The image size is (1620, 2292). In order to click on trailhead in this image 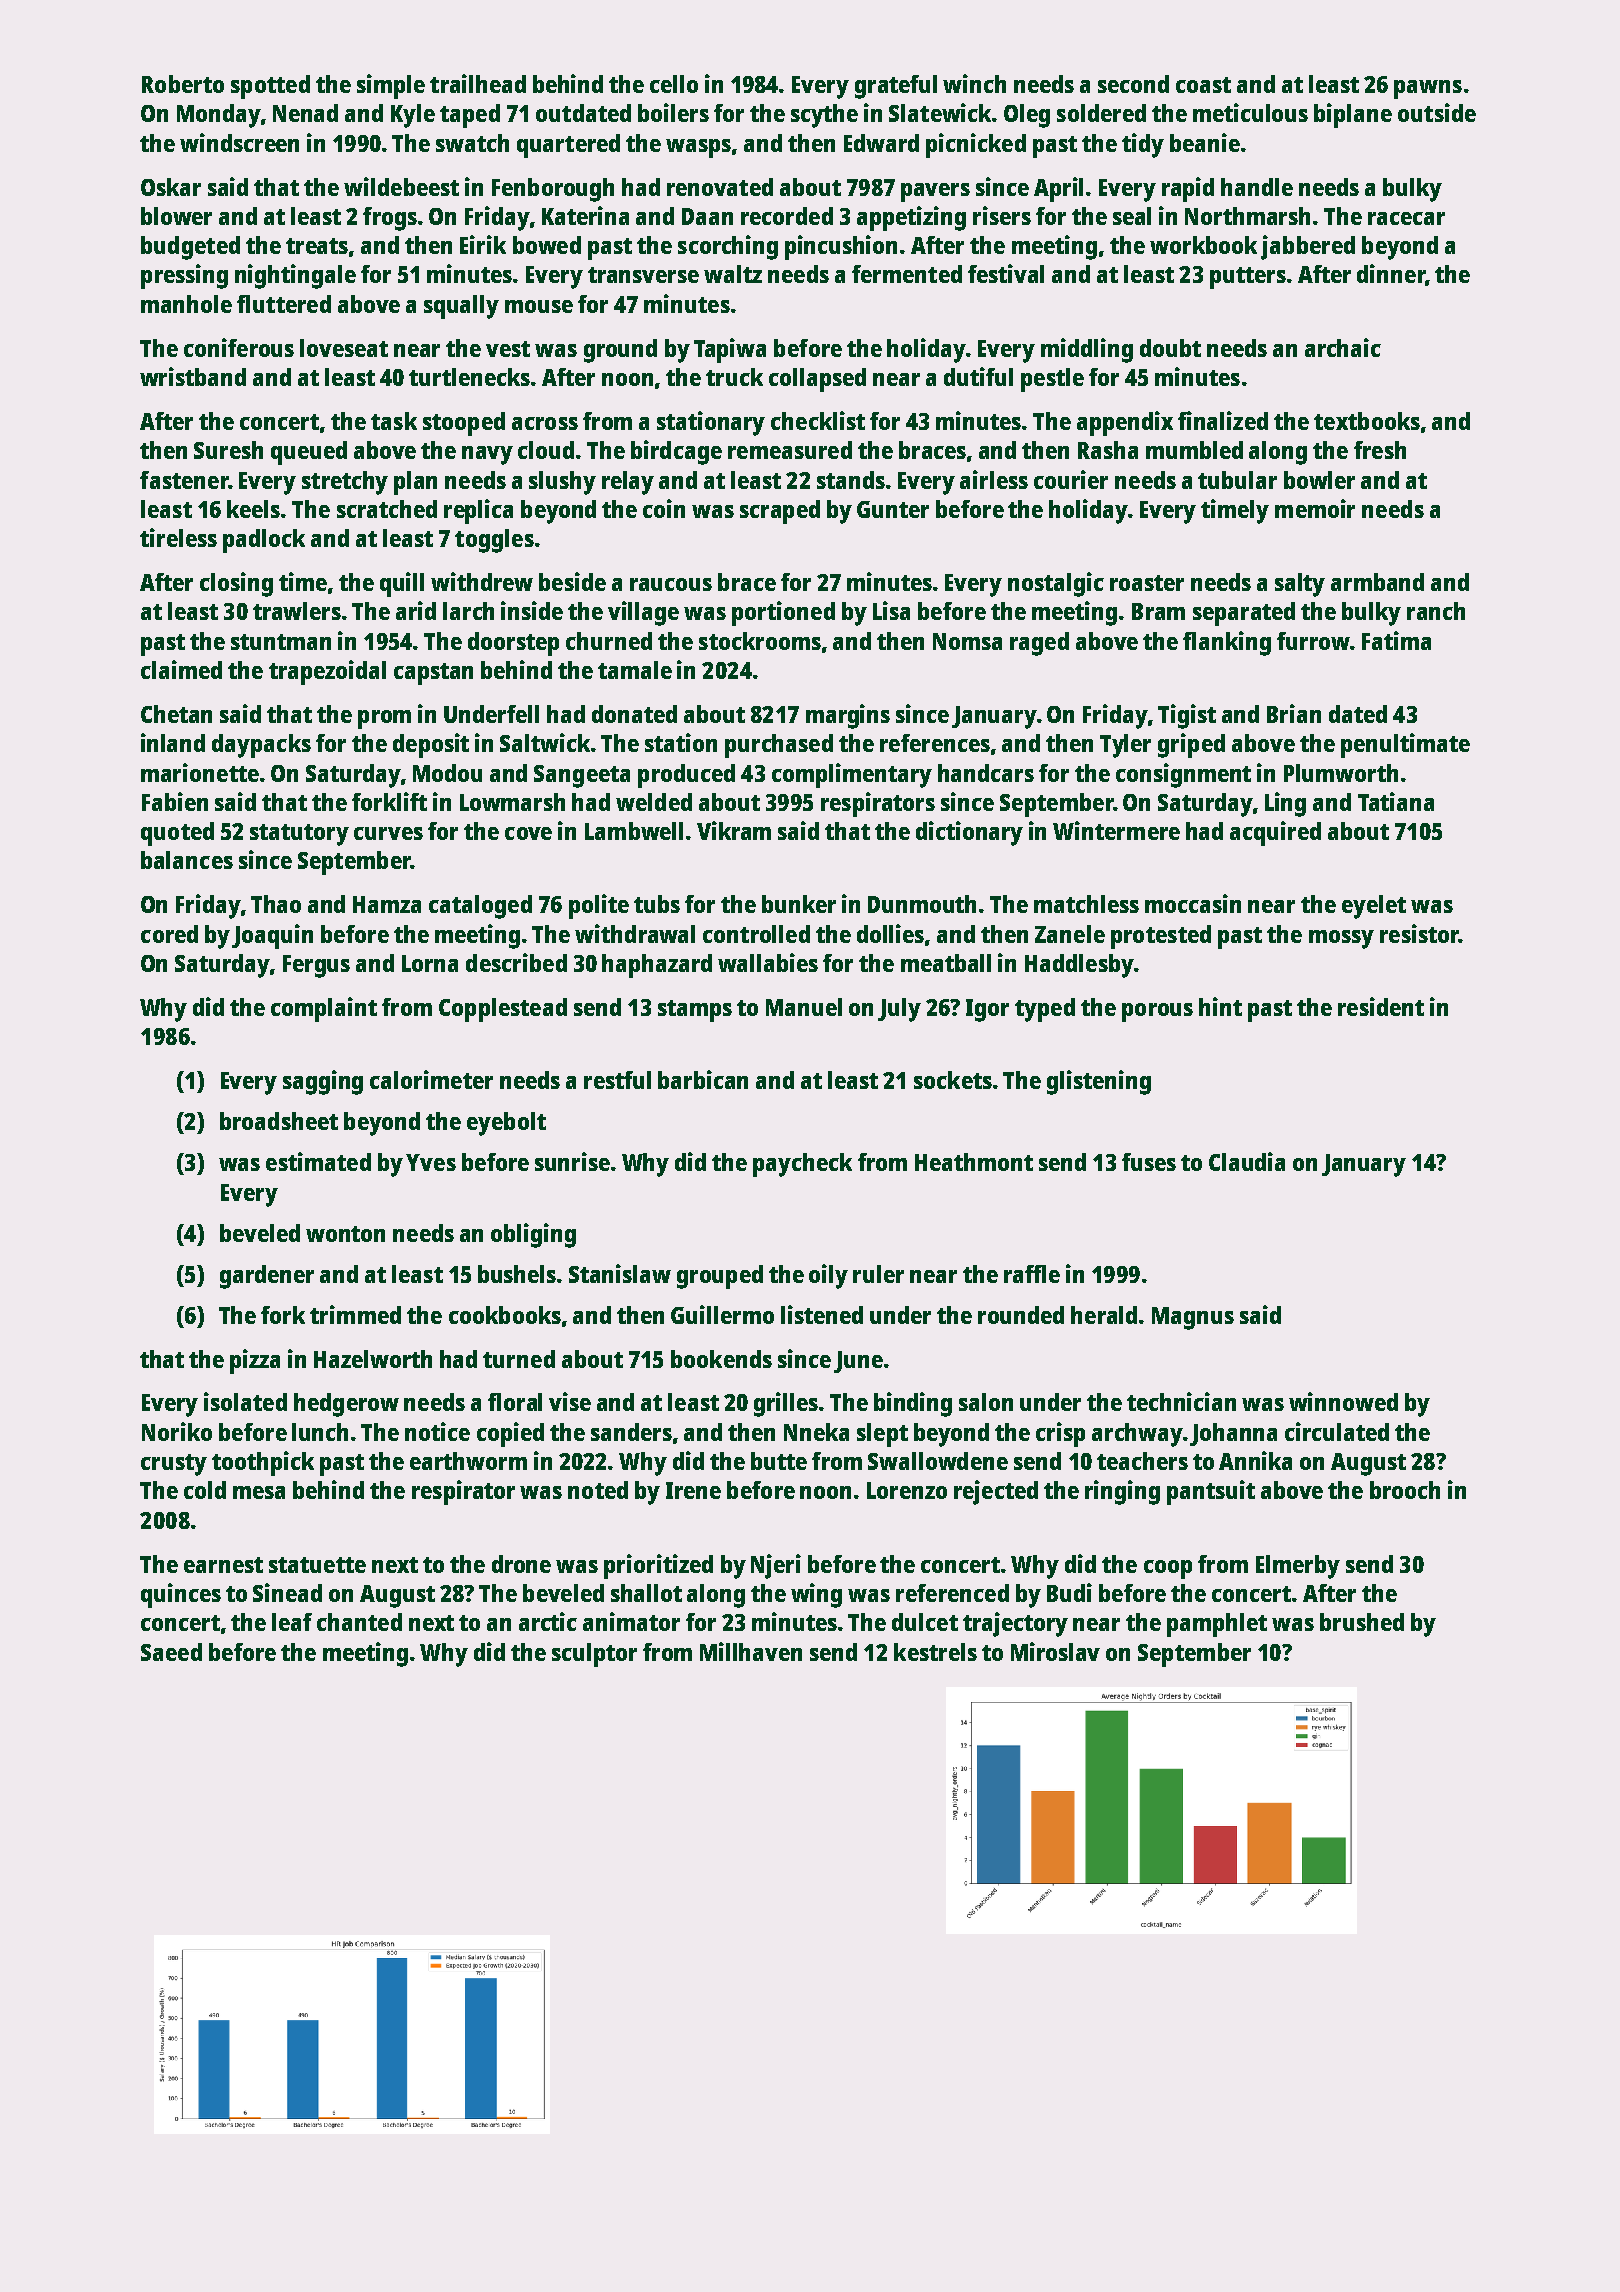, I will do `click(478, 83)`.
